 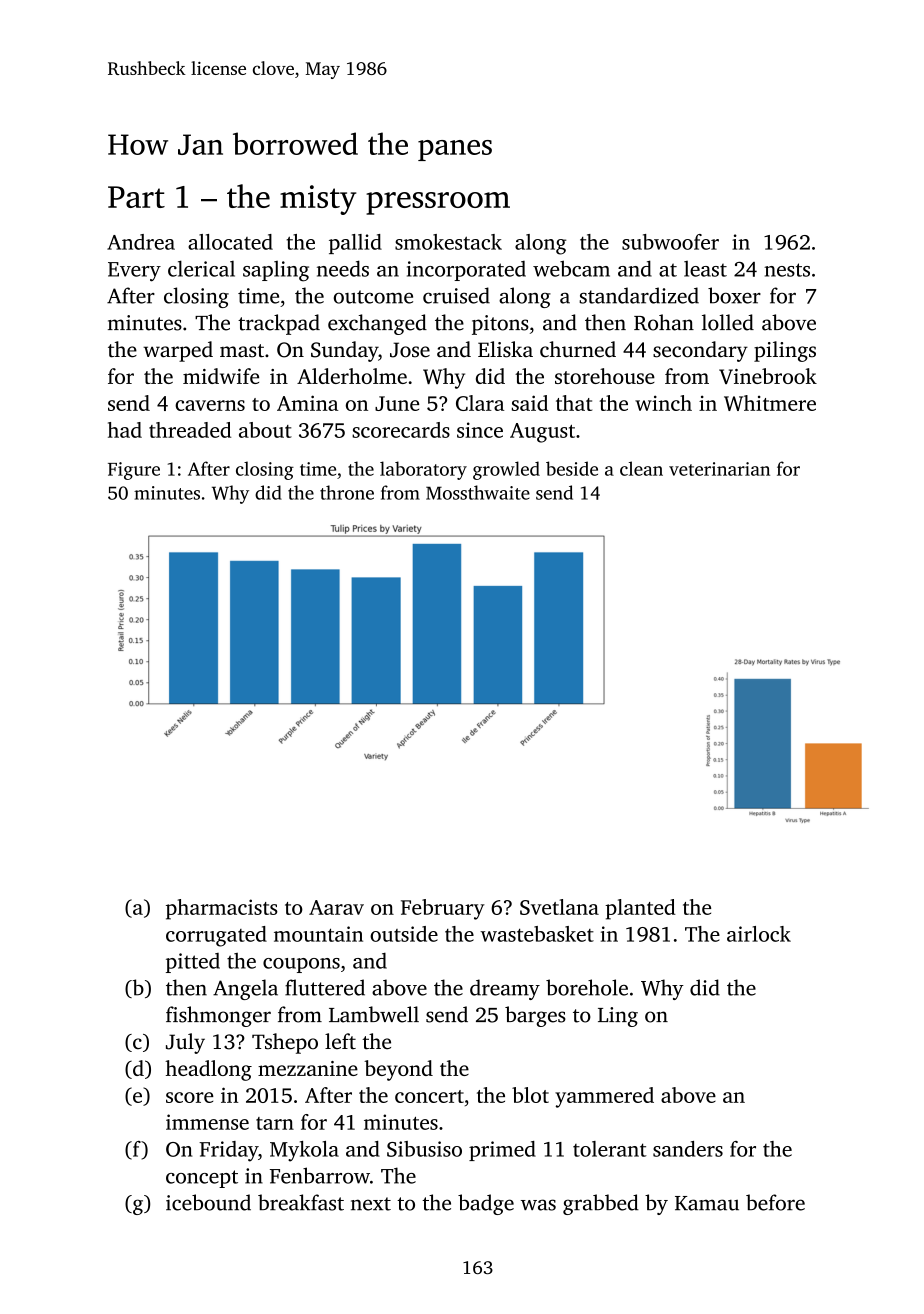 What do you see at coordinates (301, 1202) in the document?
I see `breakfast` at bounding box center [301, 1202].
